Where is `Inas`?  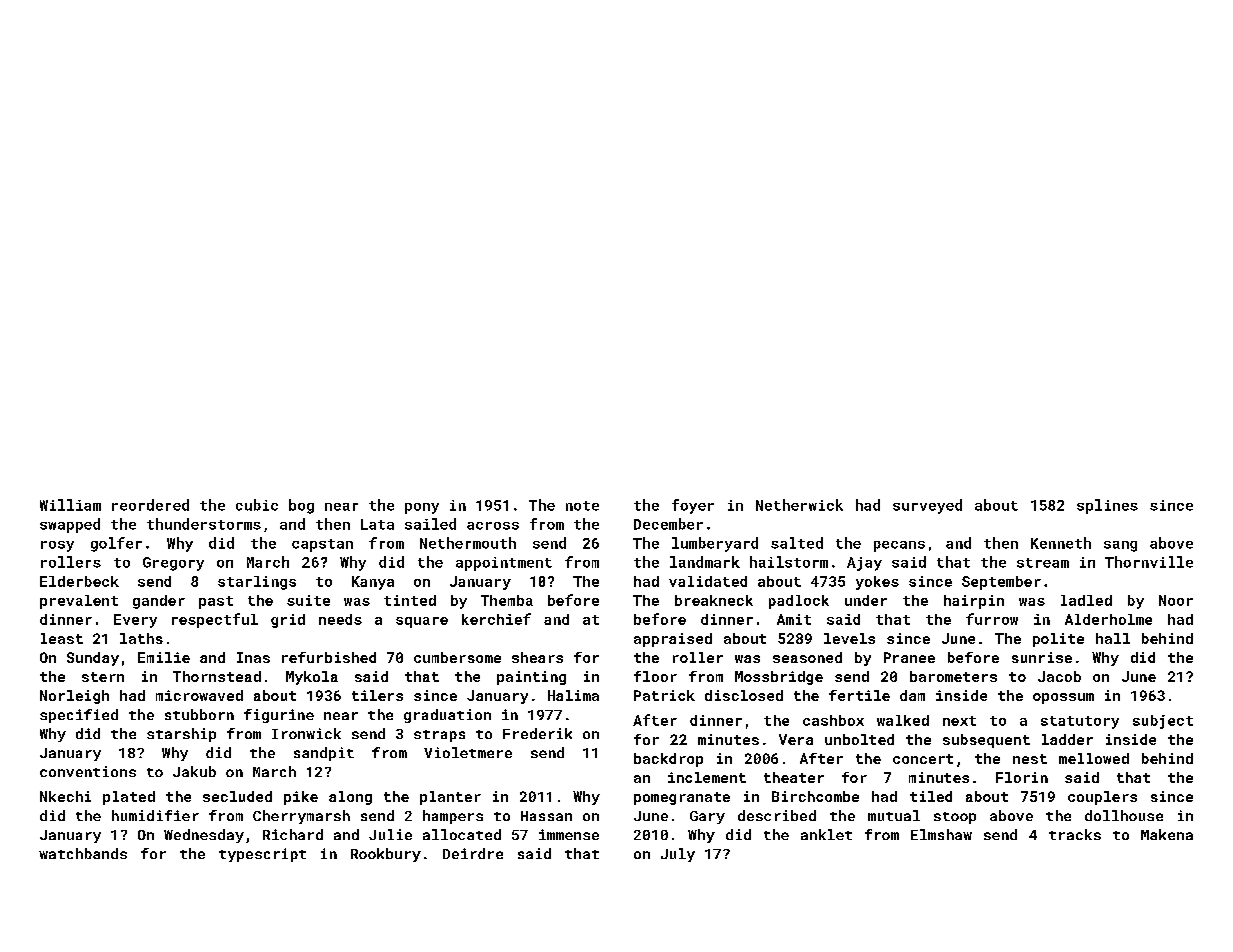 Inas is located at coordinates (253, 657).
